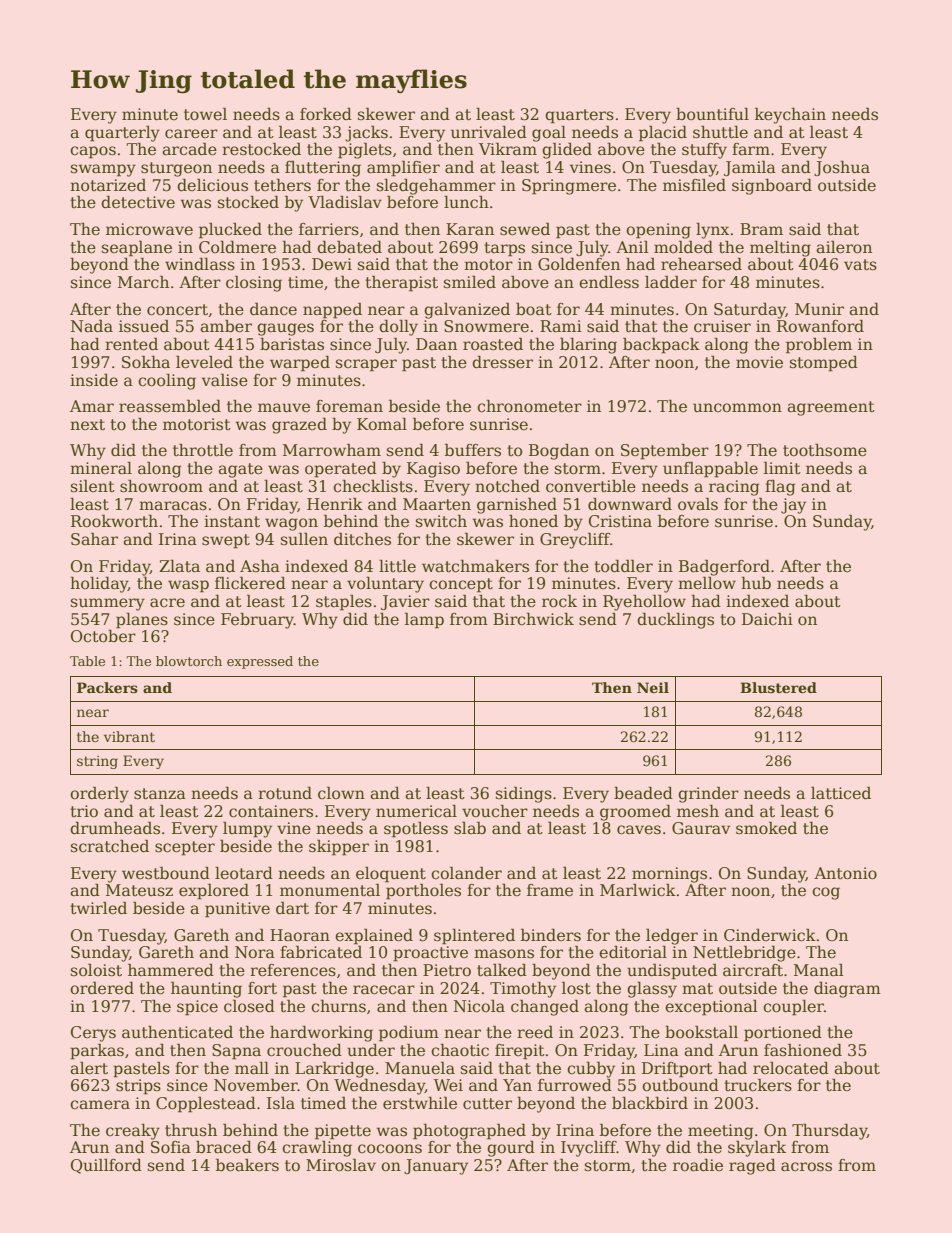 This page has width=952, height=1233. Describe the element at coordinates (661, 1050) in the page. I see `Lina` at that location.
